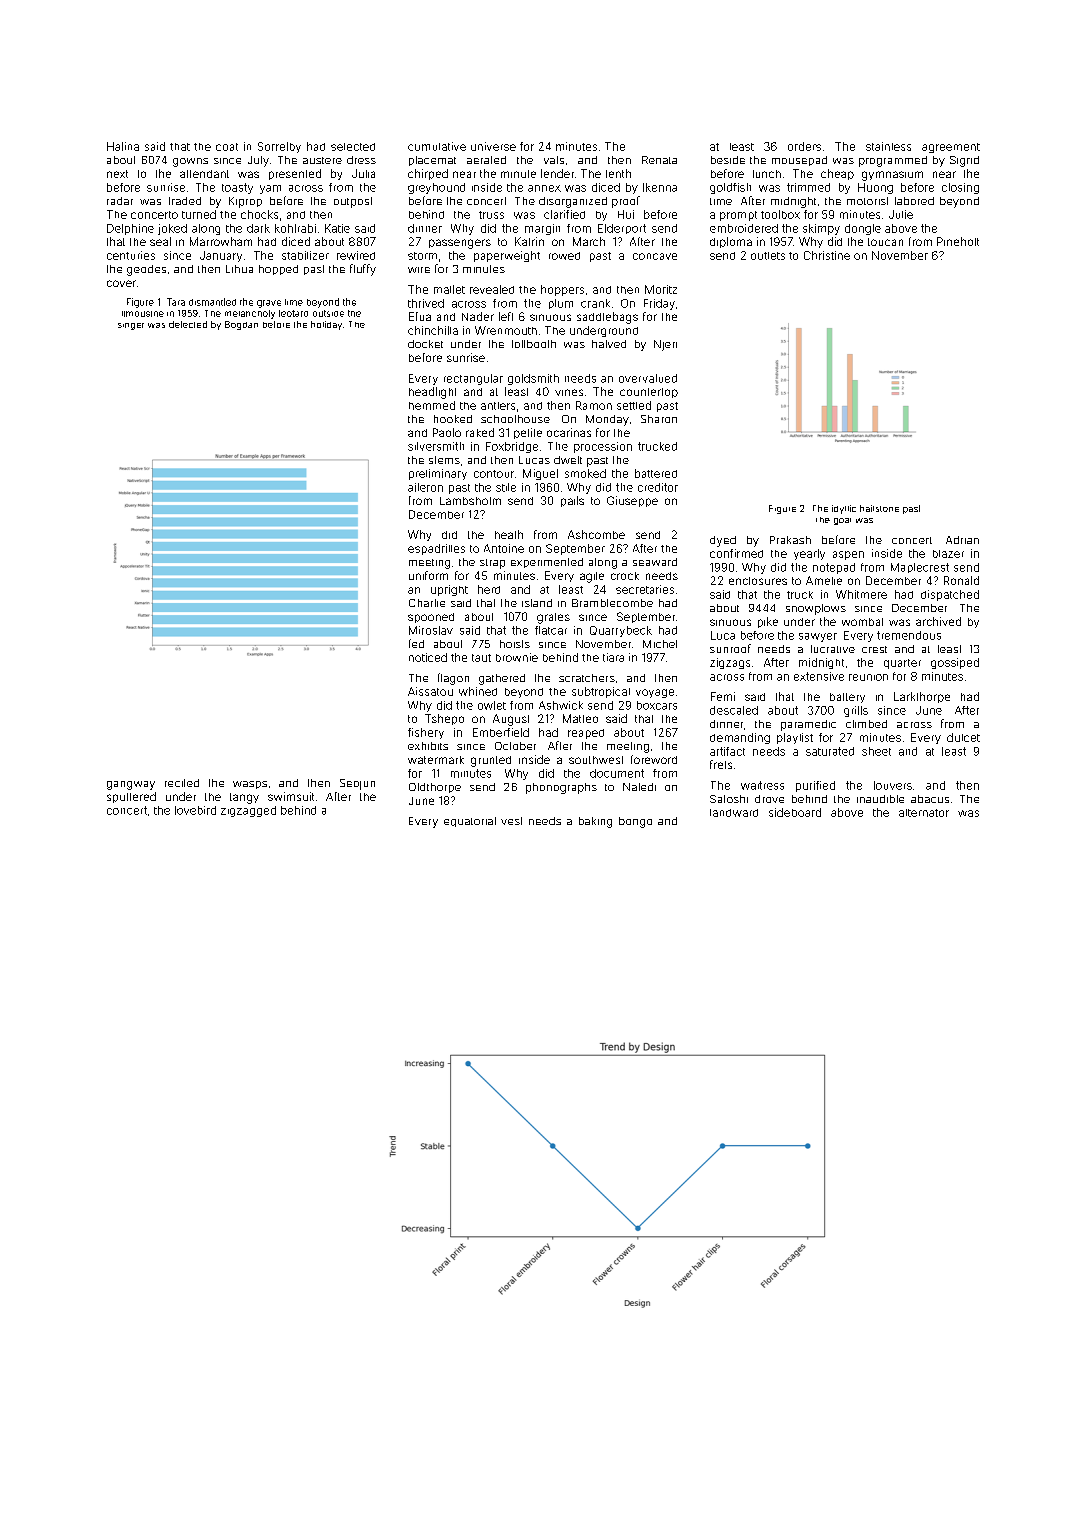 The height and width of the document is (1535, 1086). What do you see at coordinates (595, 822) in the document?
I see `baking` at bounding box center [595, 822].
